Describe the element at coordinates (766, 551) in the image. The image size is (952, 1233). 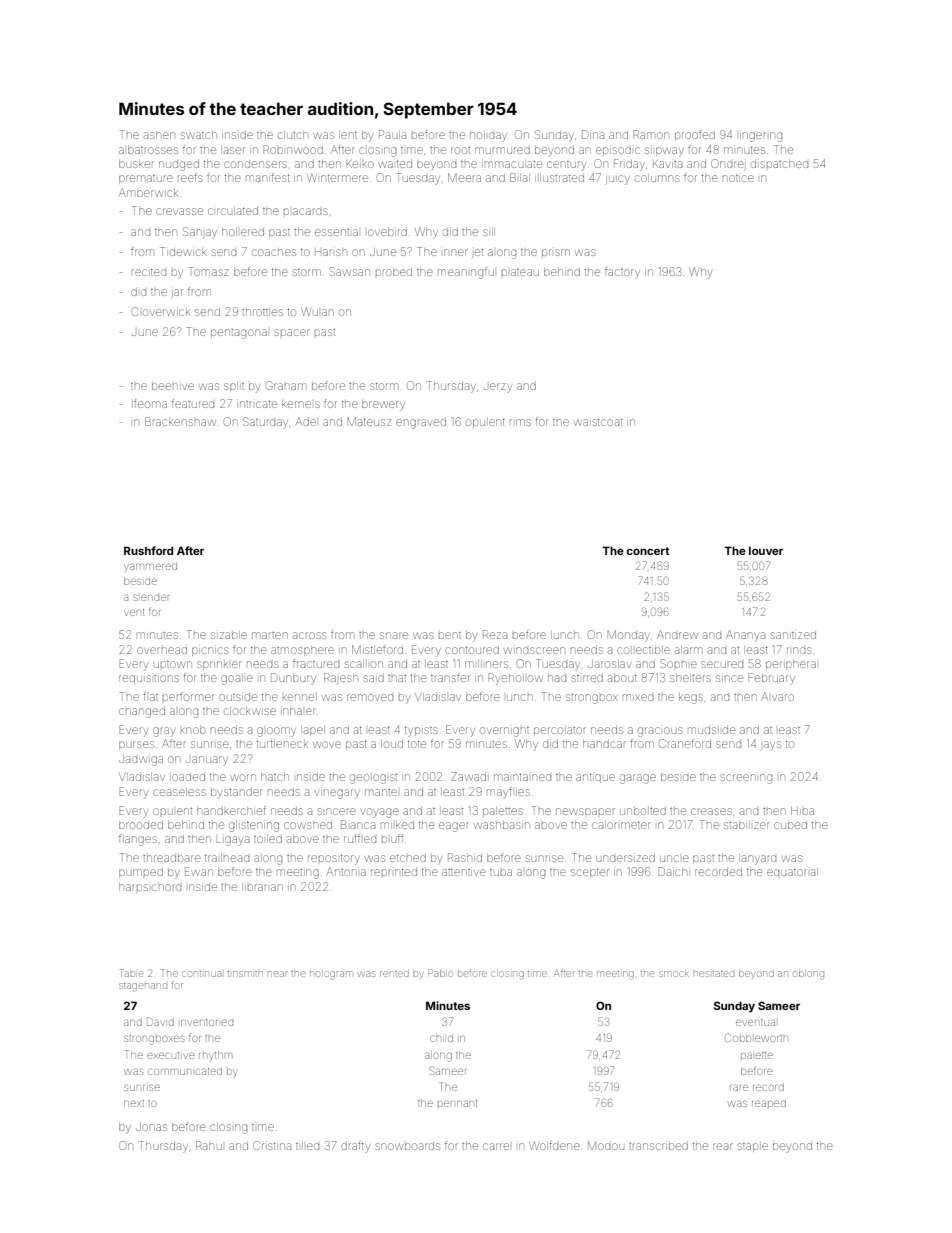
I see `louver` at that location.
